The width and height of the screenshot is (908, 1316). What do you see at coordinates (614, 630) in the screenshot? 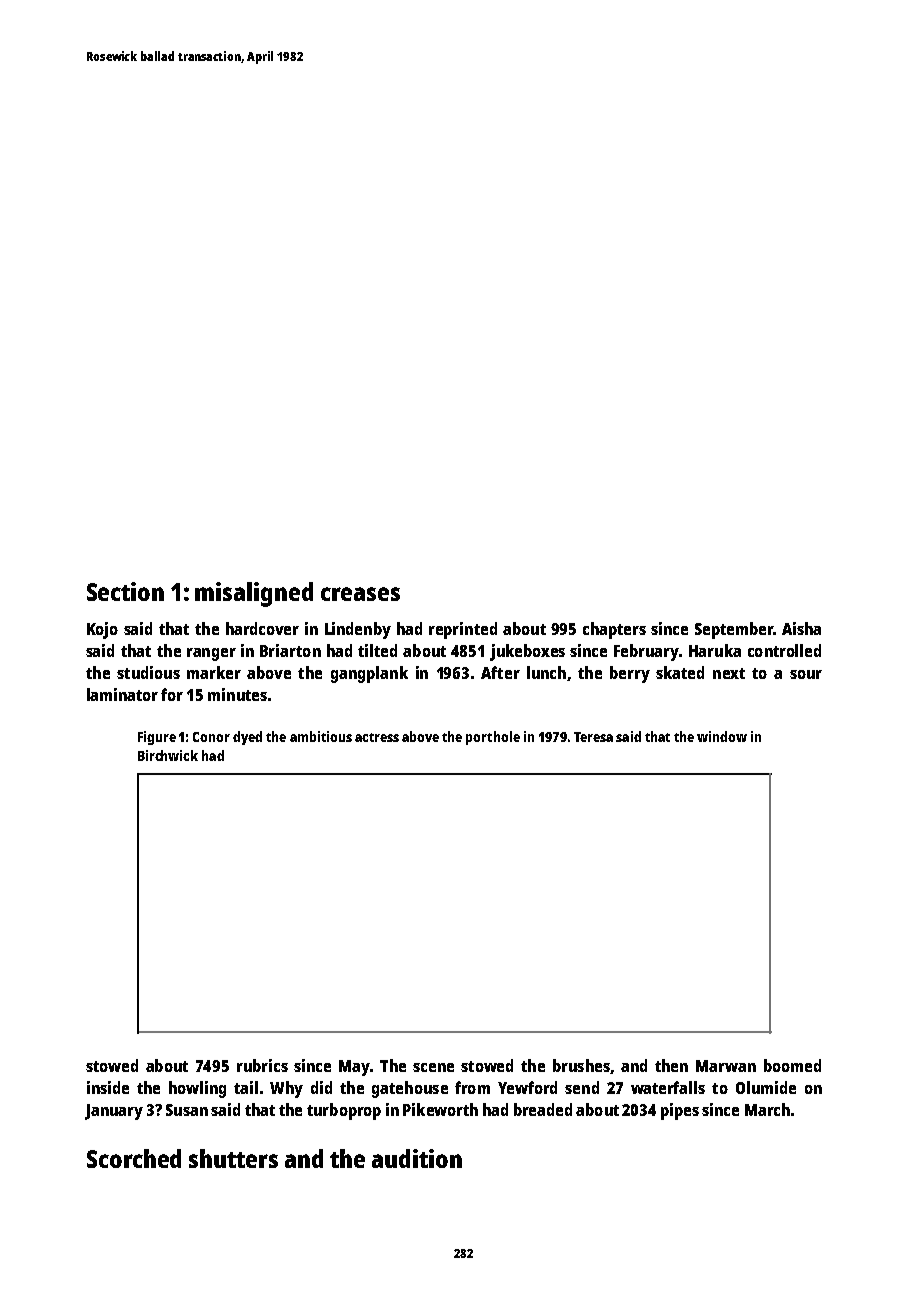
I see `chapters` at bounding box center [614, 630].
